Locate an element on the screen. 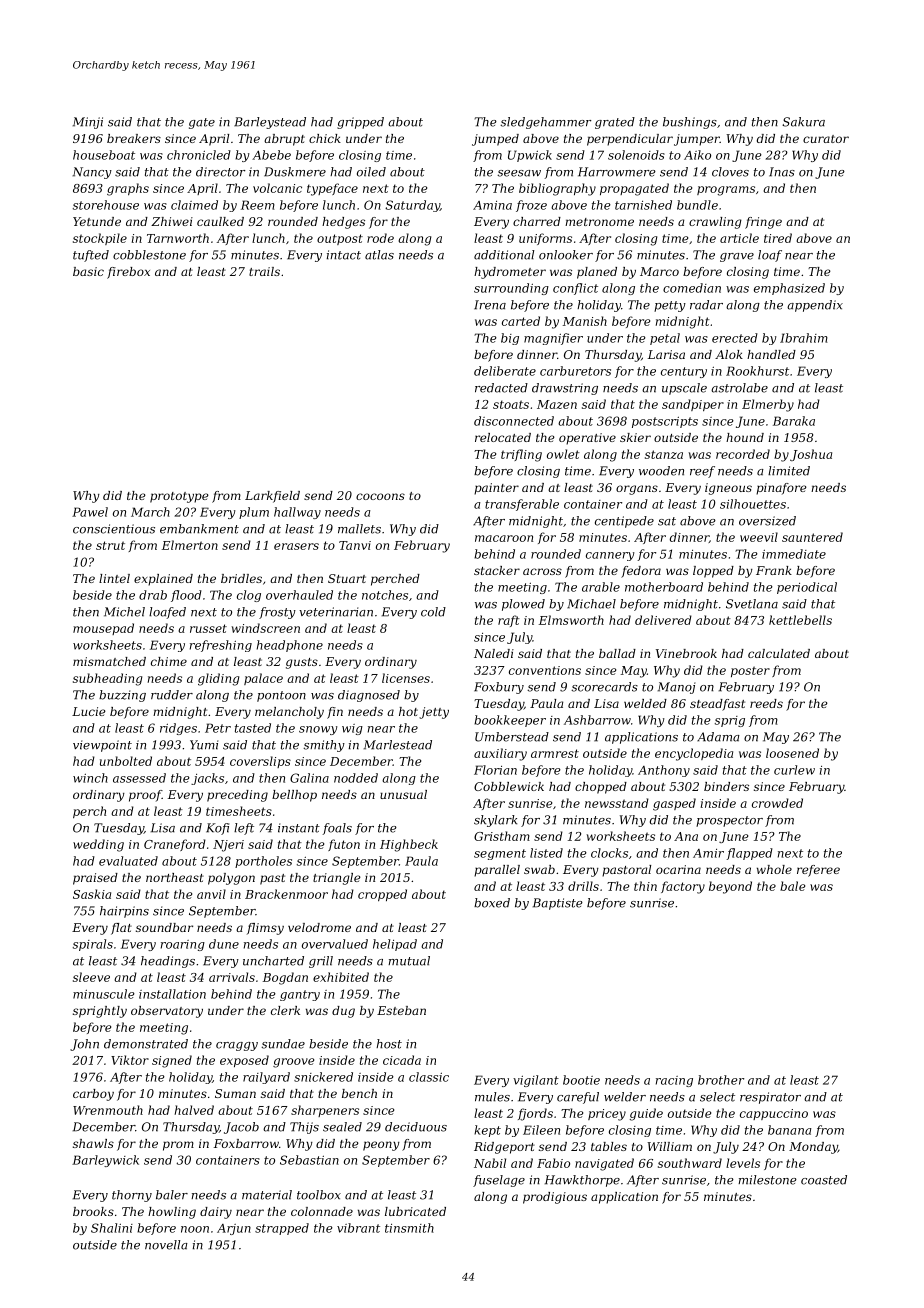  Lucie is located at coordinates (89, 711).
